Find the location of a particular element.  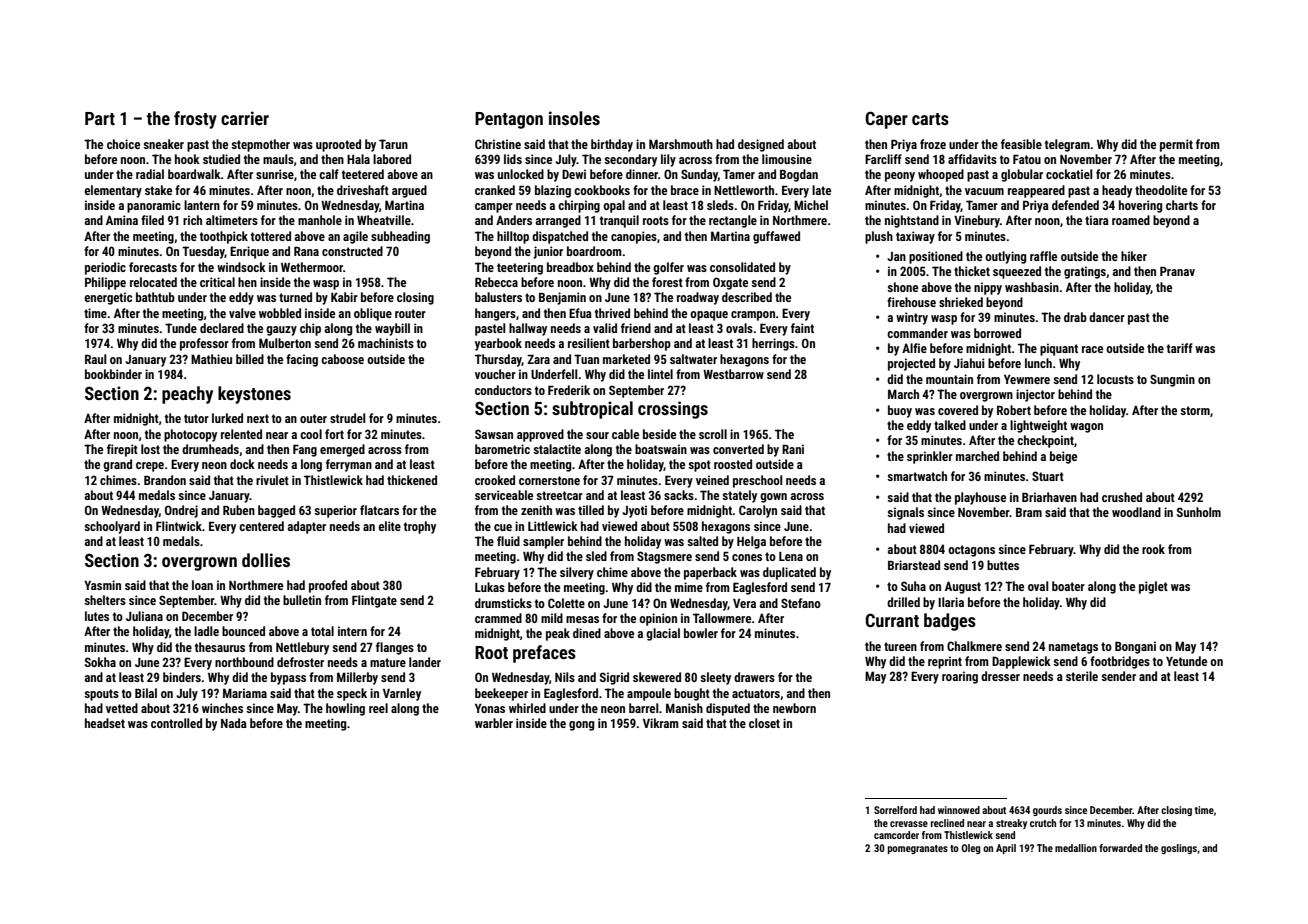

dancer is located at coordinates (1107, 317).
